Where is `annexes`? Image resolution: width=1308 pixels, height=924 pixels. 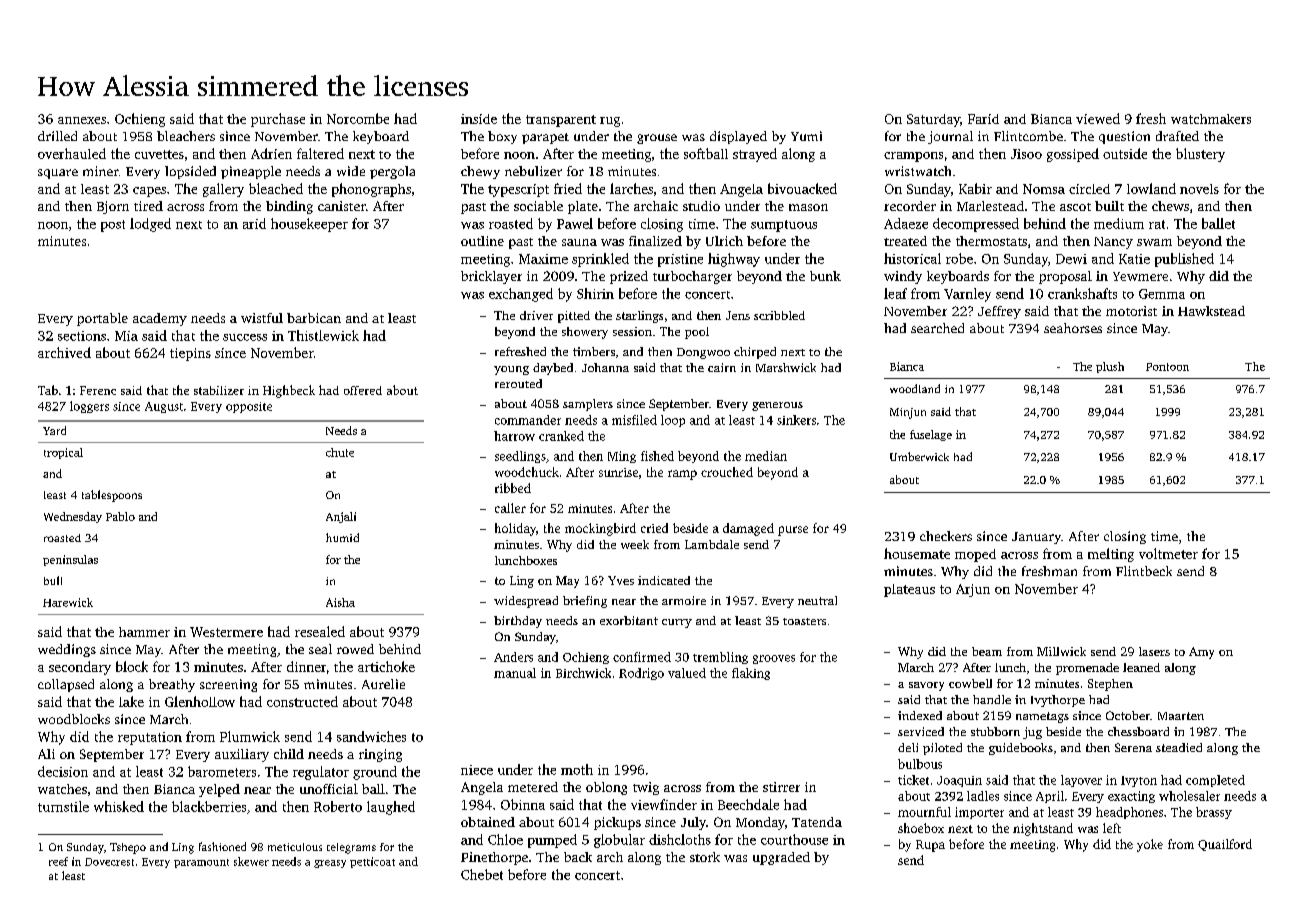 annexes is located at coordinates (82, 120).
